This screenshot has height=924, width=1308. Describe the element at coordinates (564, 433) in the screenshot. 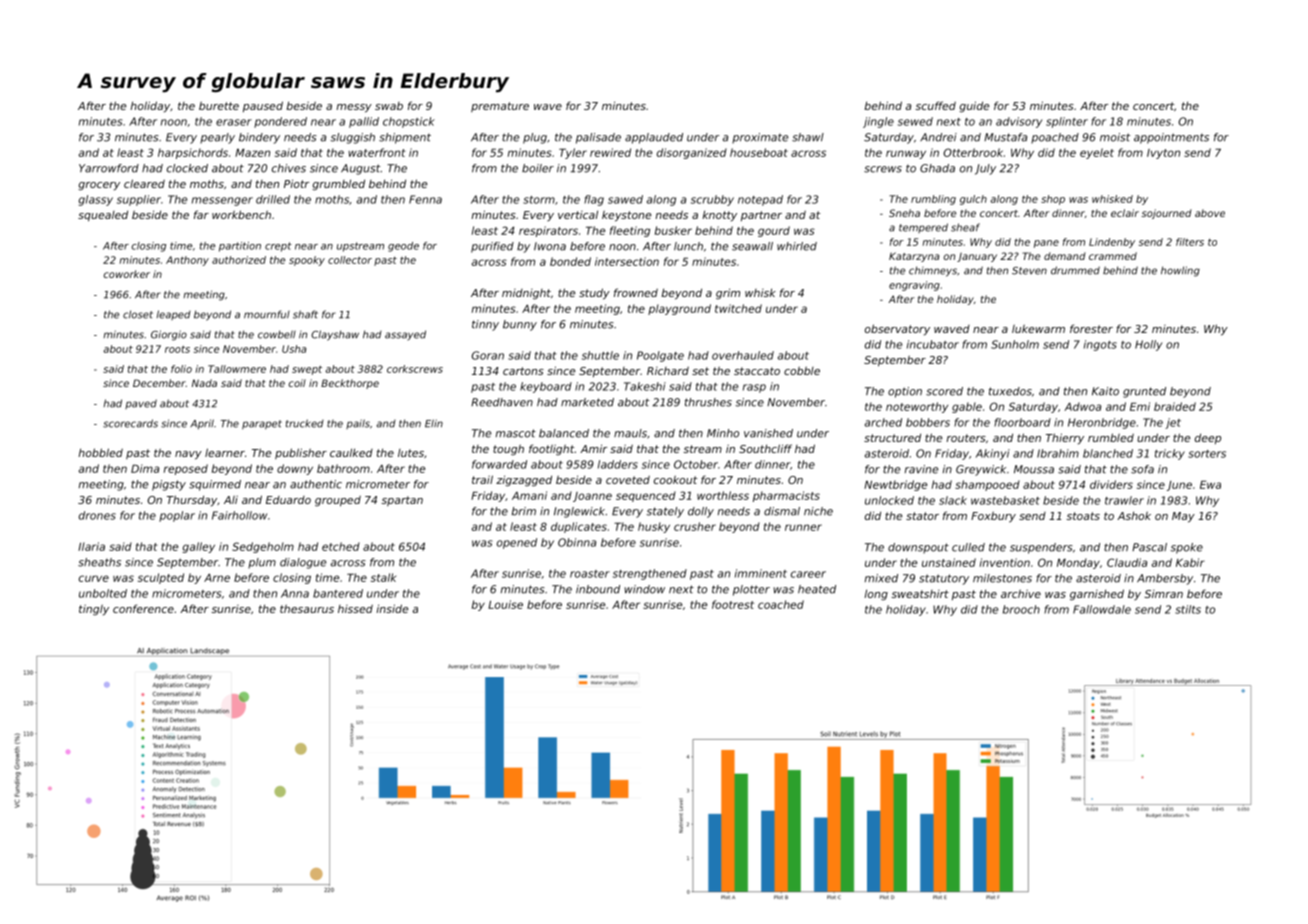

I see `balanced` at that location.
